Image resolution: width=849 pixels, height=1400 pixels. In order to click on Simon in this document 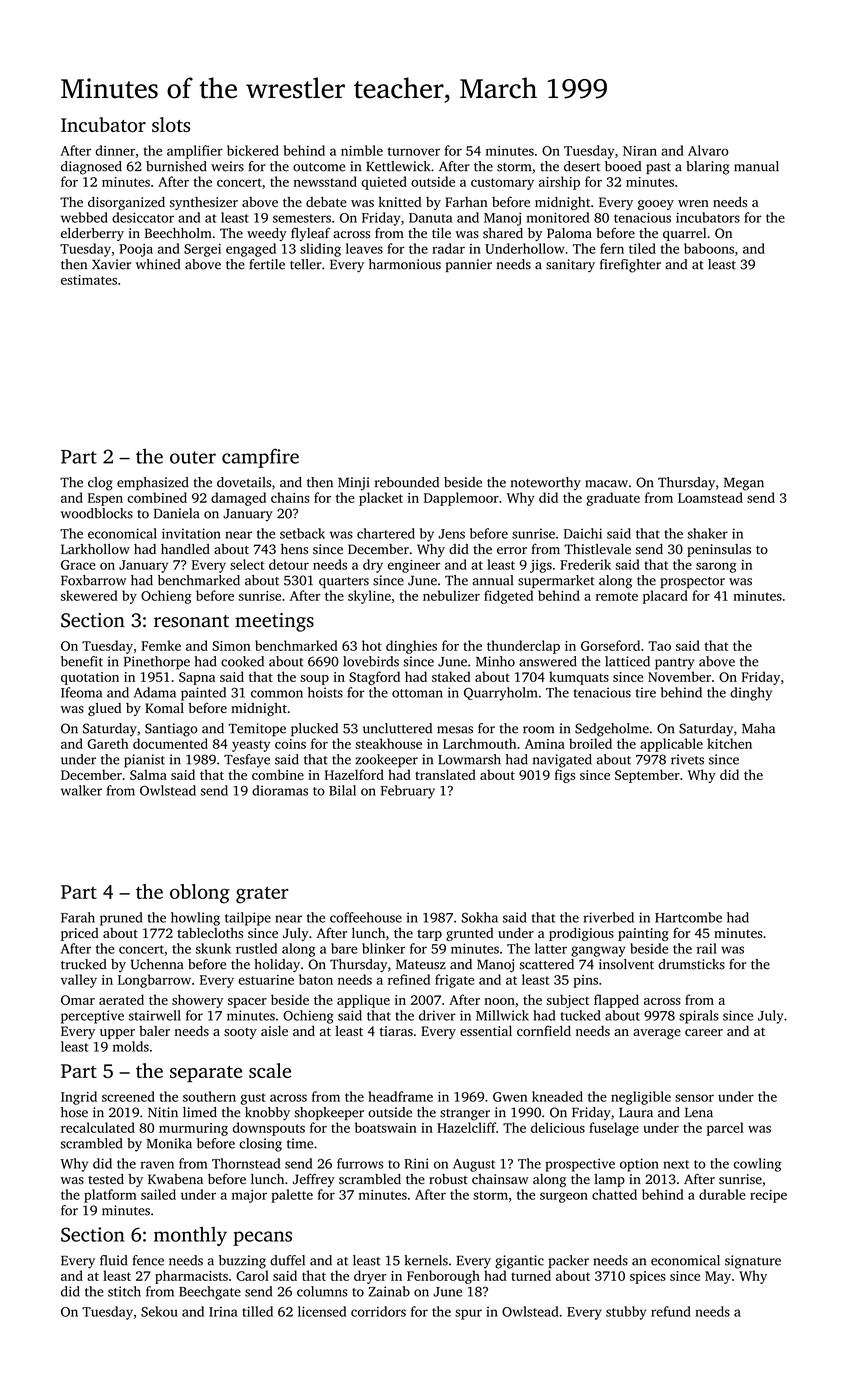, I will do `click(231, 646)`.
